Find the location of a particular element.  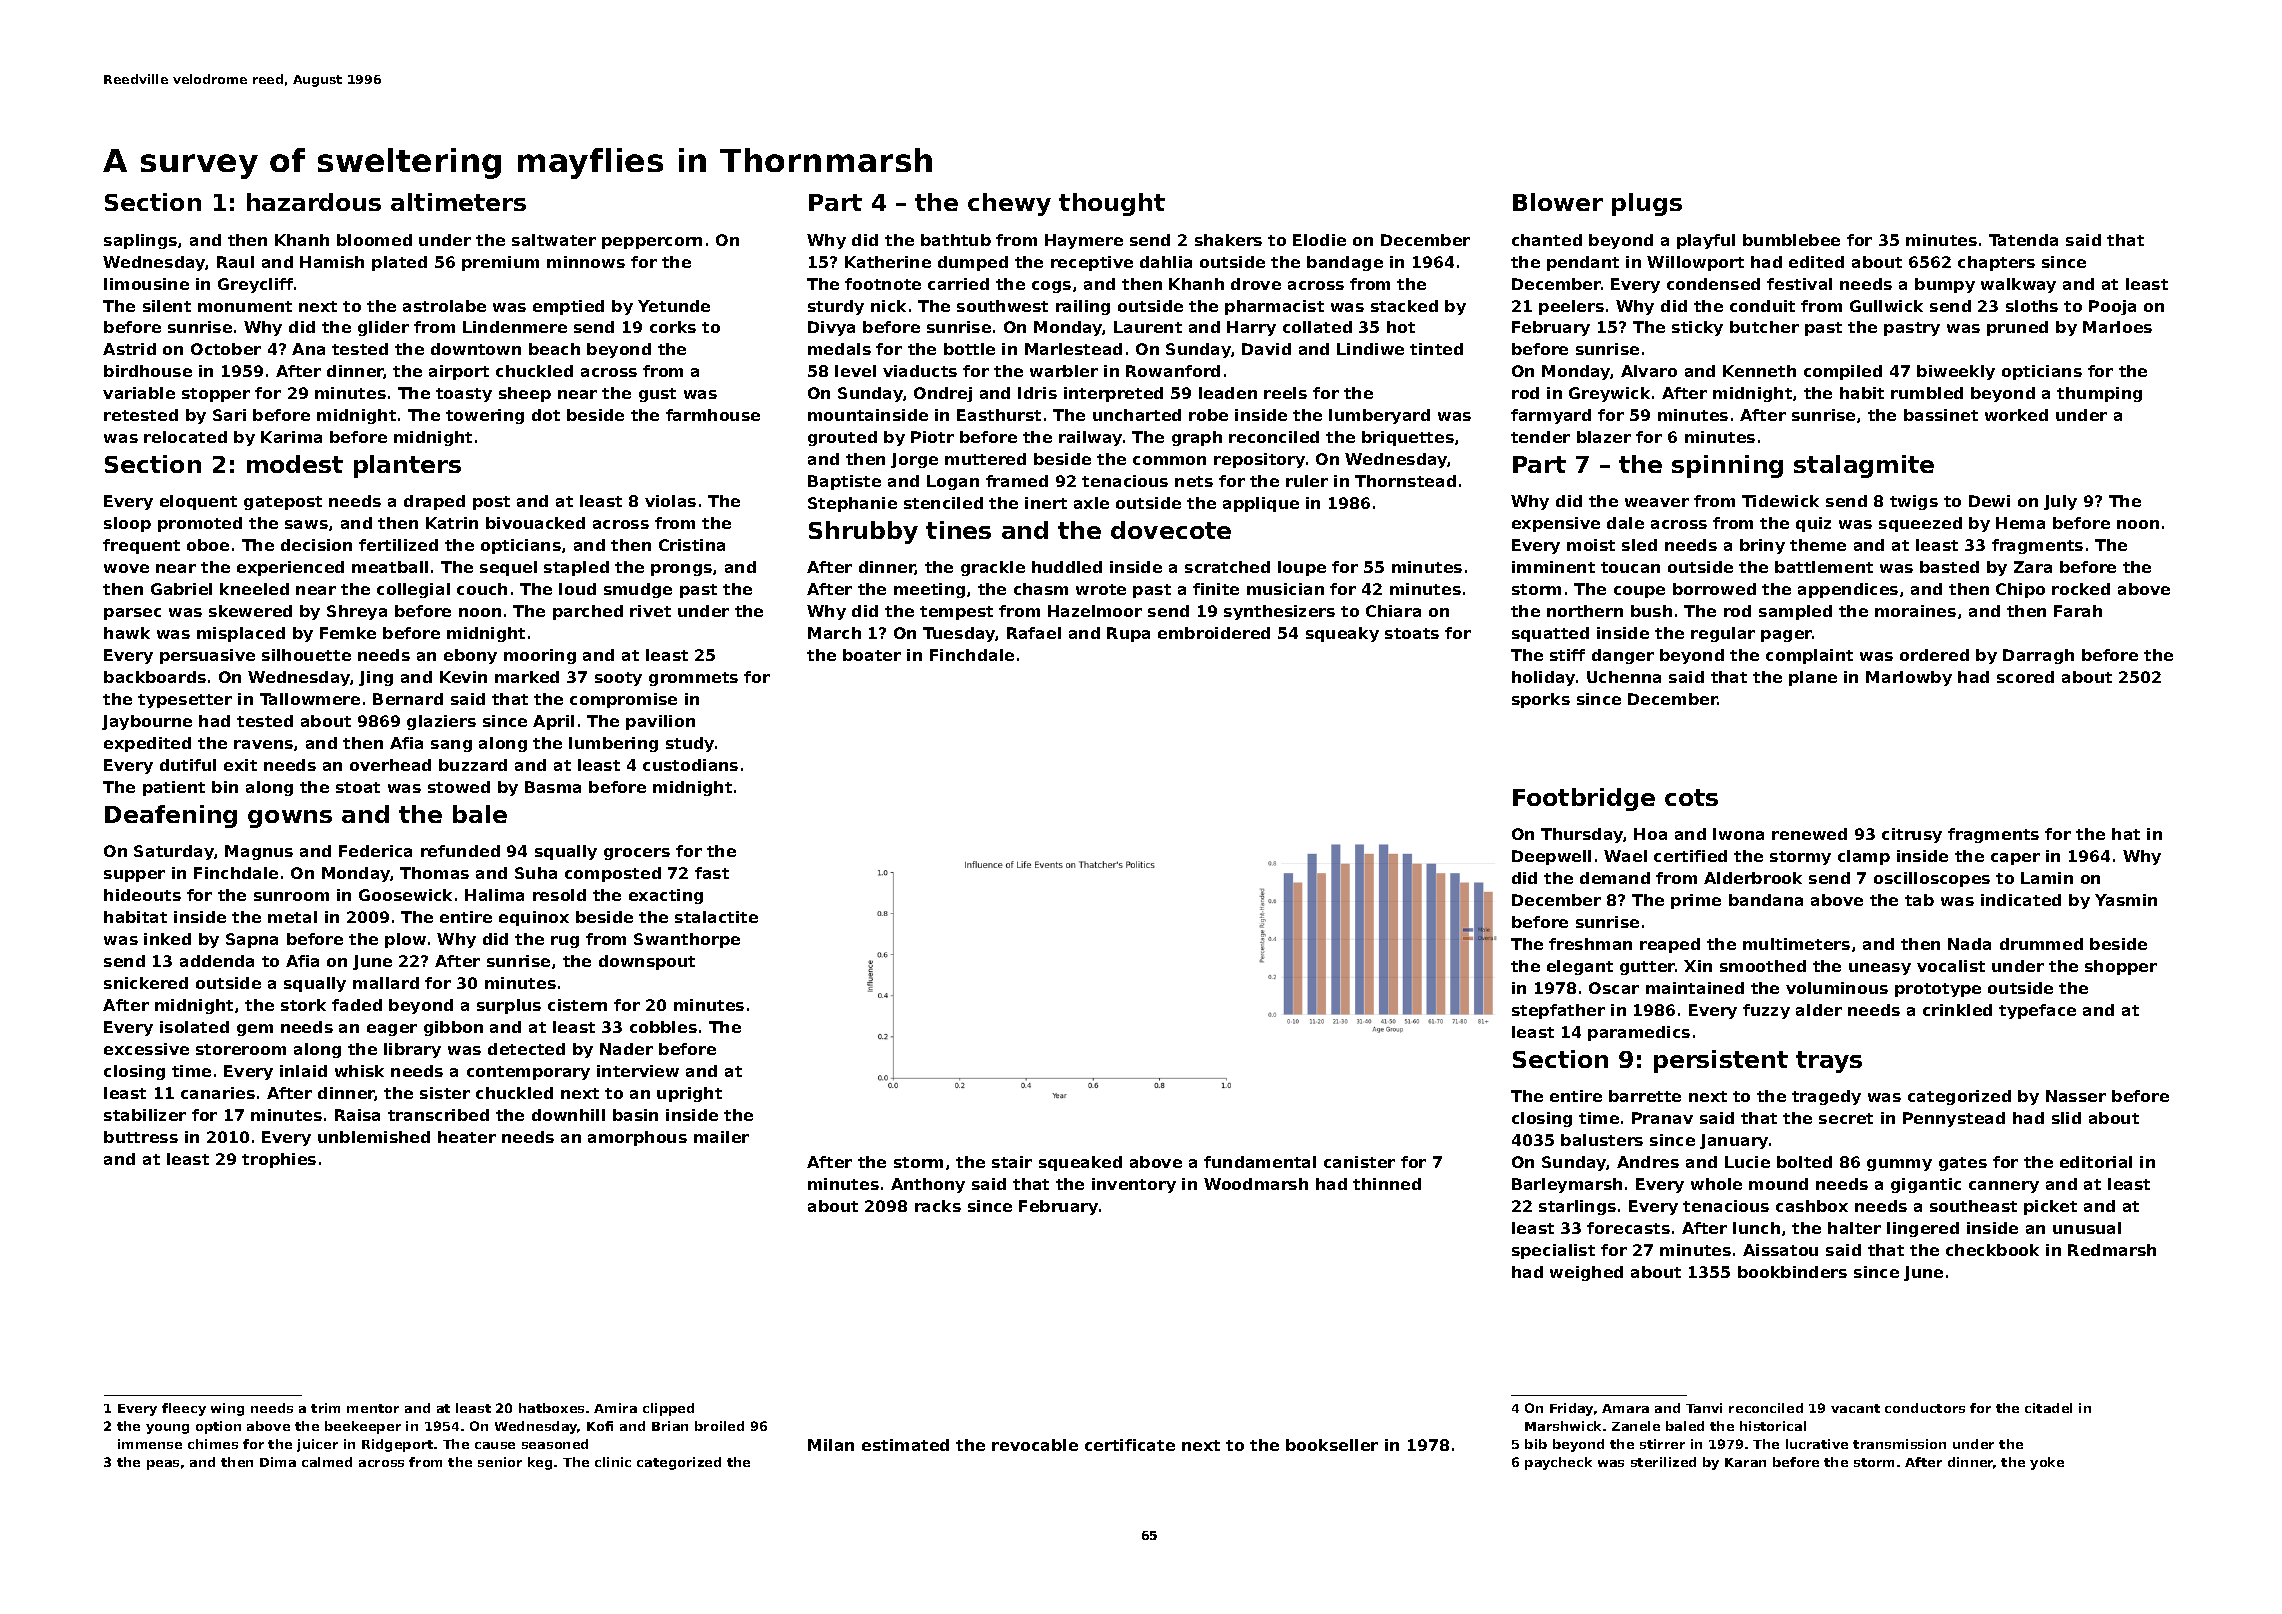

Redmarsh is located at coordinates (2112, 1250).
